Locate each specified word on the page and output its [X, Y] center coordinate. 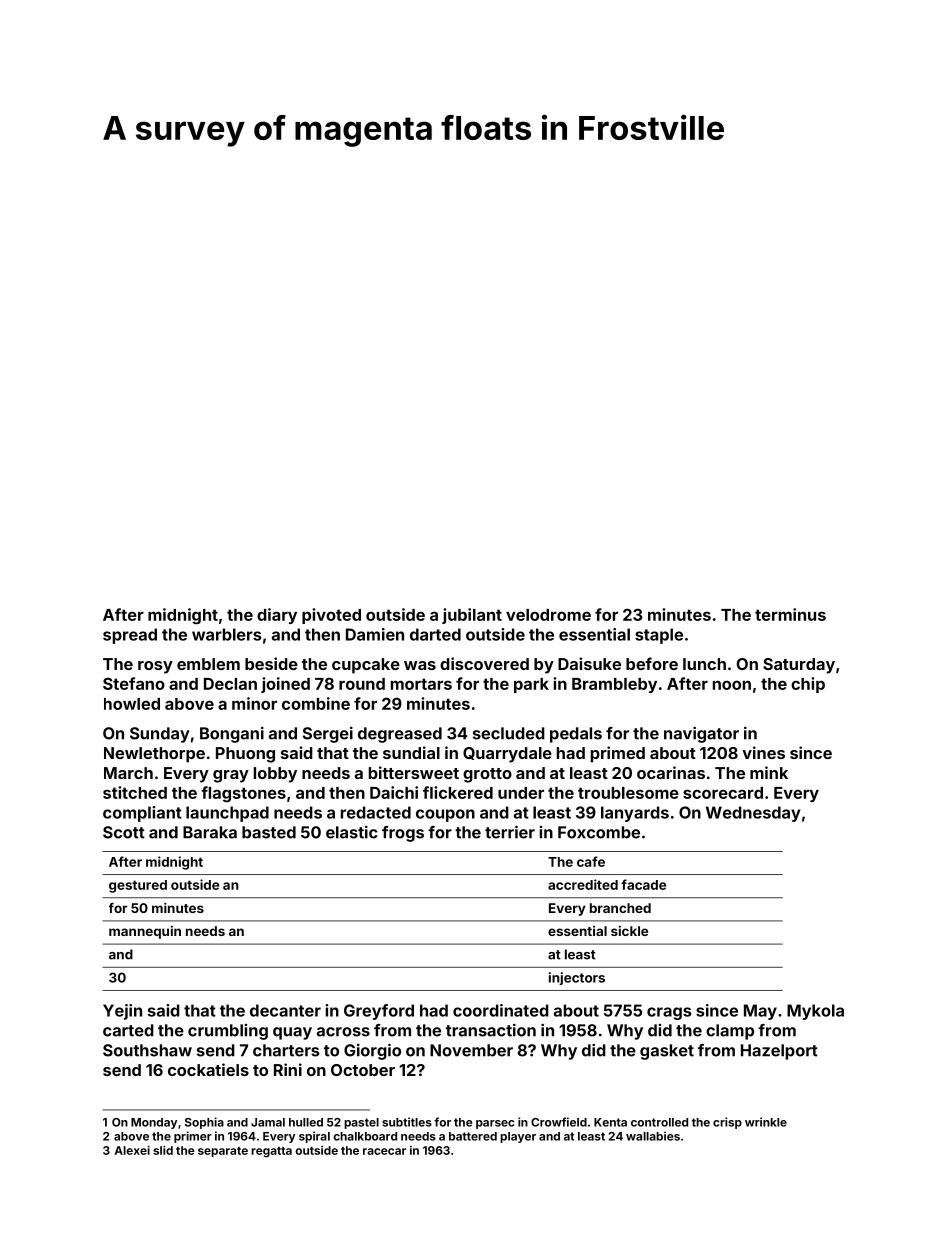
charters [286, 1050]
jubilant [472, 616]
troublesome [628, 793]
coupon [445, 815]
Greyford [379, 1012]
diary [277, 616]
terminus [790, 614]
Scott [124, 832]
